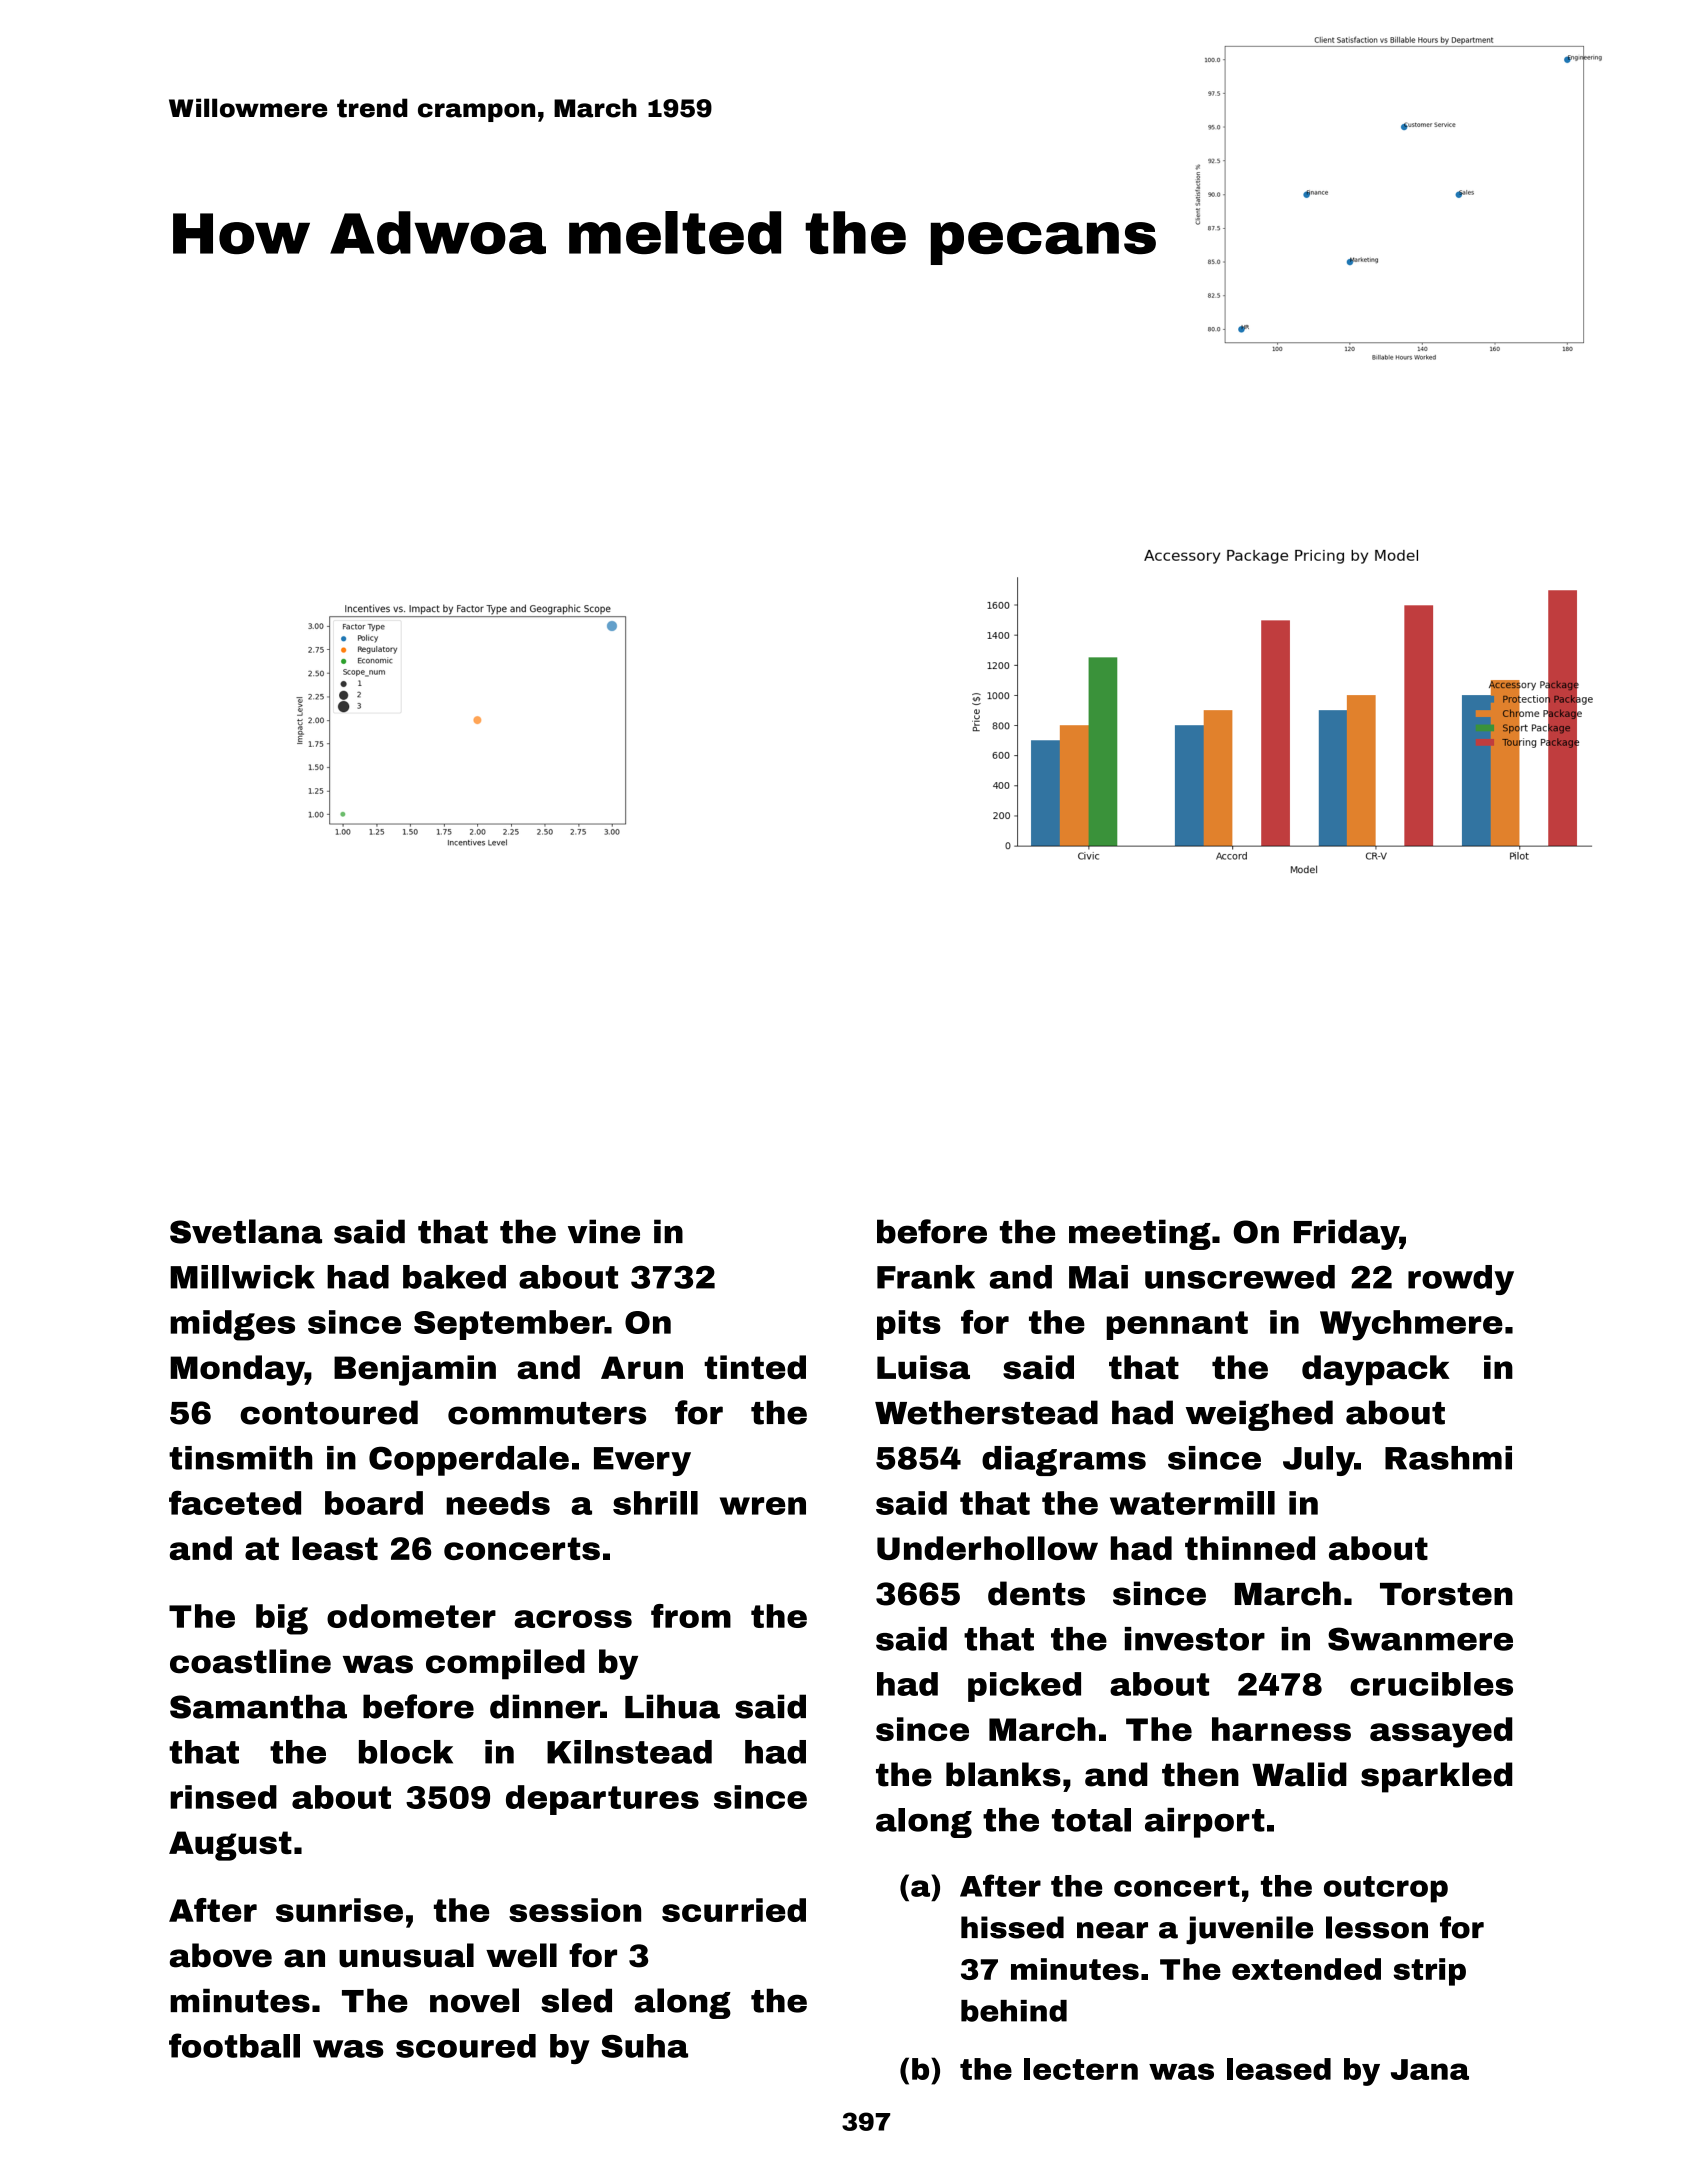  I want to click on vine, so click(604, 1231).
